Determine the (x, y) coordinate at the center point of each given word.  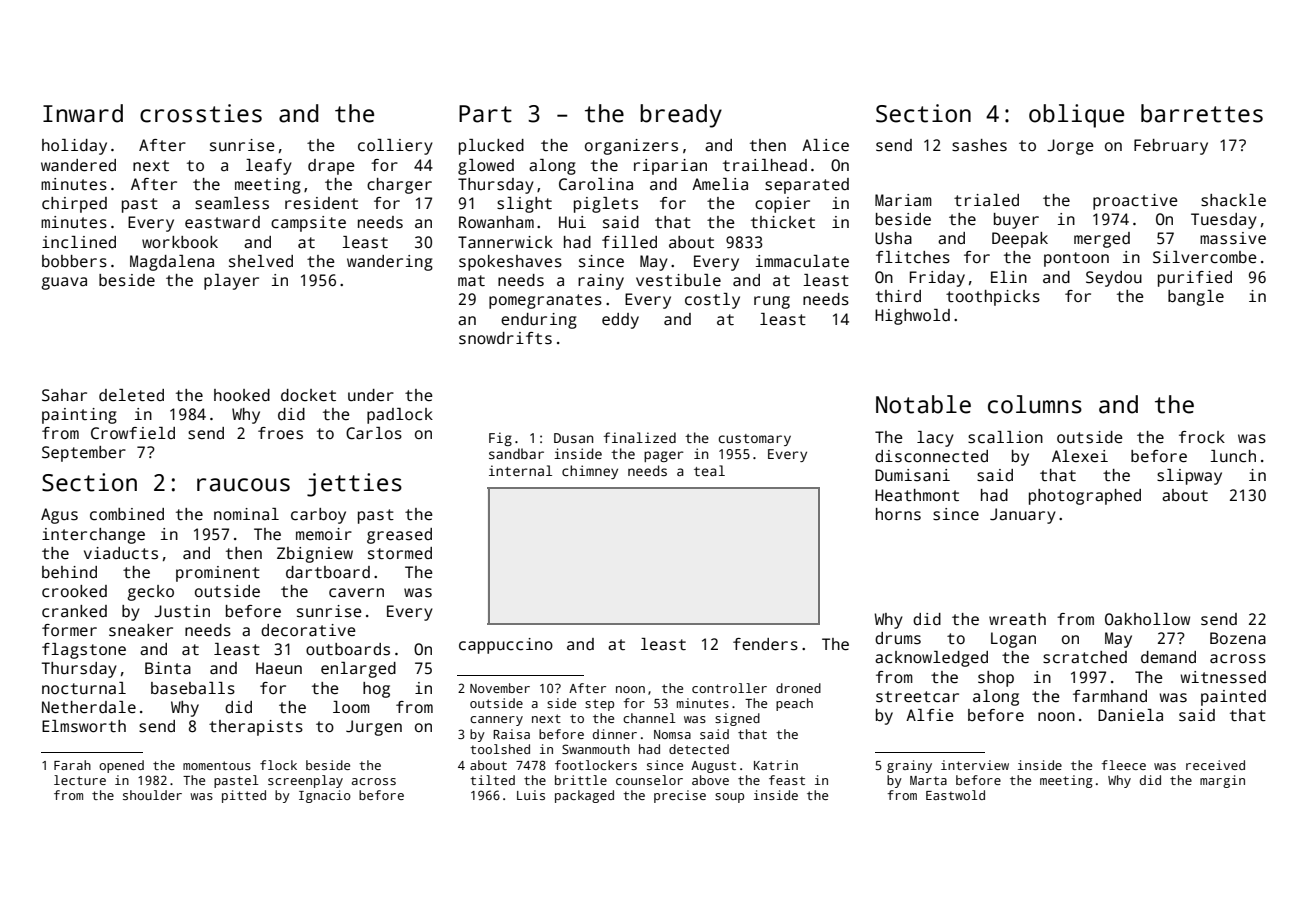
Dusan (573, 438)
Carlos (374, 433)
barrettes (1202, 113)
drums (898, 638)
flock (278, 765)
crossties (201, 113)
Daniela (1130, 715)
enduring (539, 321)
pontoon (1076, 259)
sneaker (141, 630)
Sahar (64, 395)
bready (681, 116)
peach (794, 704)
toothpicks (993, 298)
